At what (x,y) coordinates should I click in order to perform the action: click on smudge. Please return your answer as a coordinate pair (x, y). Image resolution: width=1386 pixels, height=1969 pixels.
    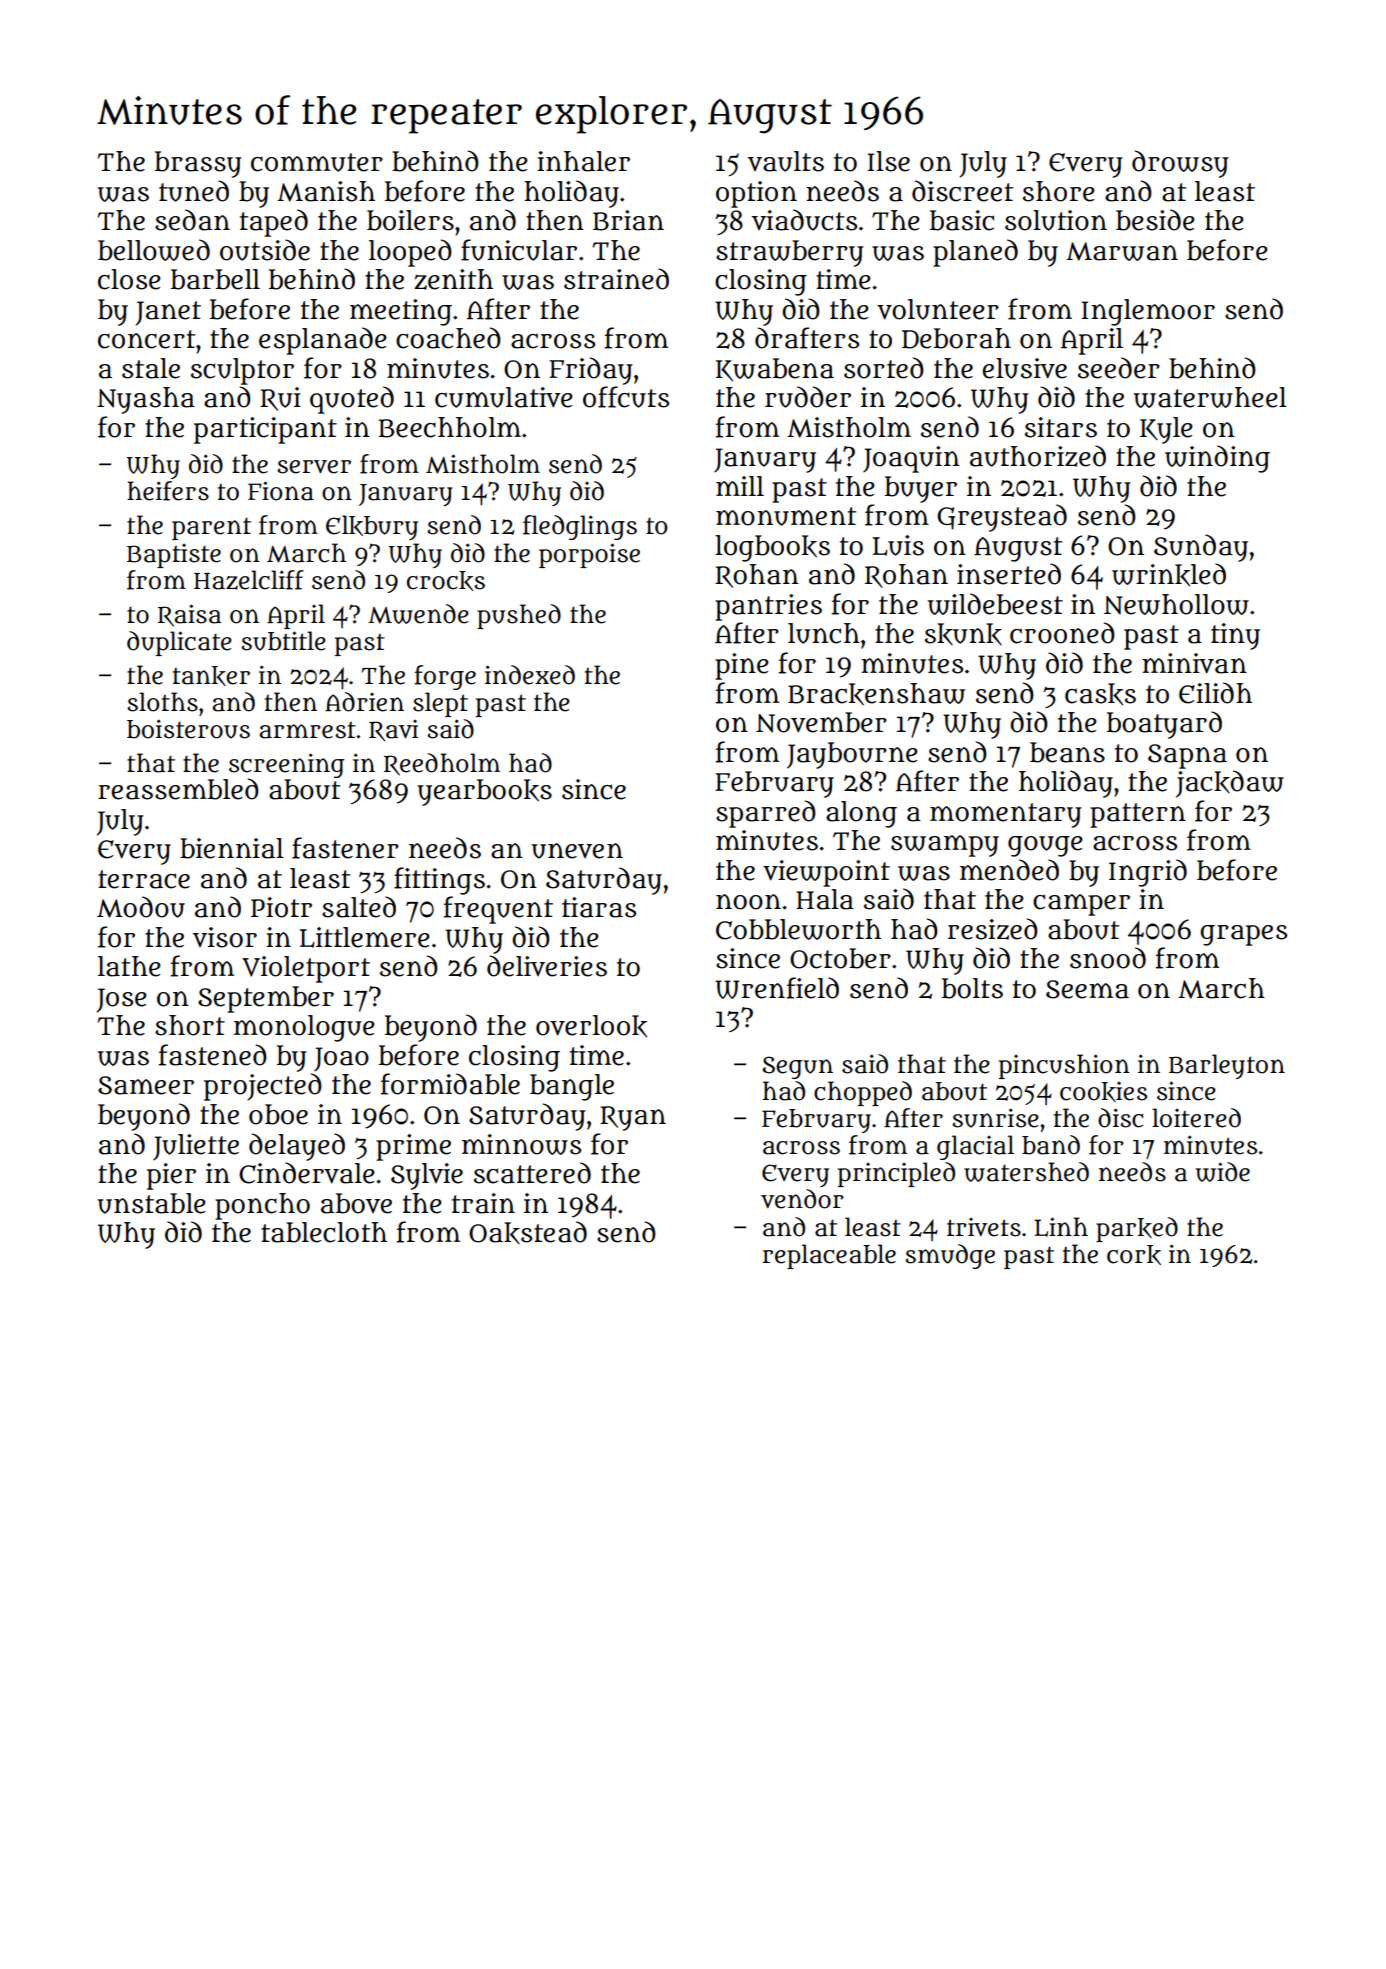
    Looking at the image, I should click on (950, 1256).
